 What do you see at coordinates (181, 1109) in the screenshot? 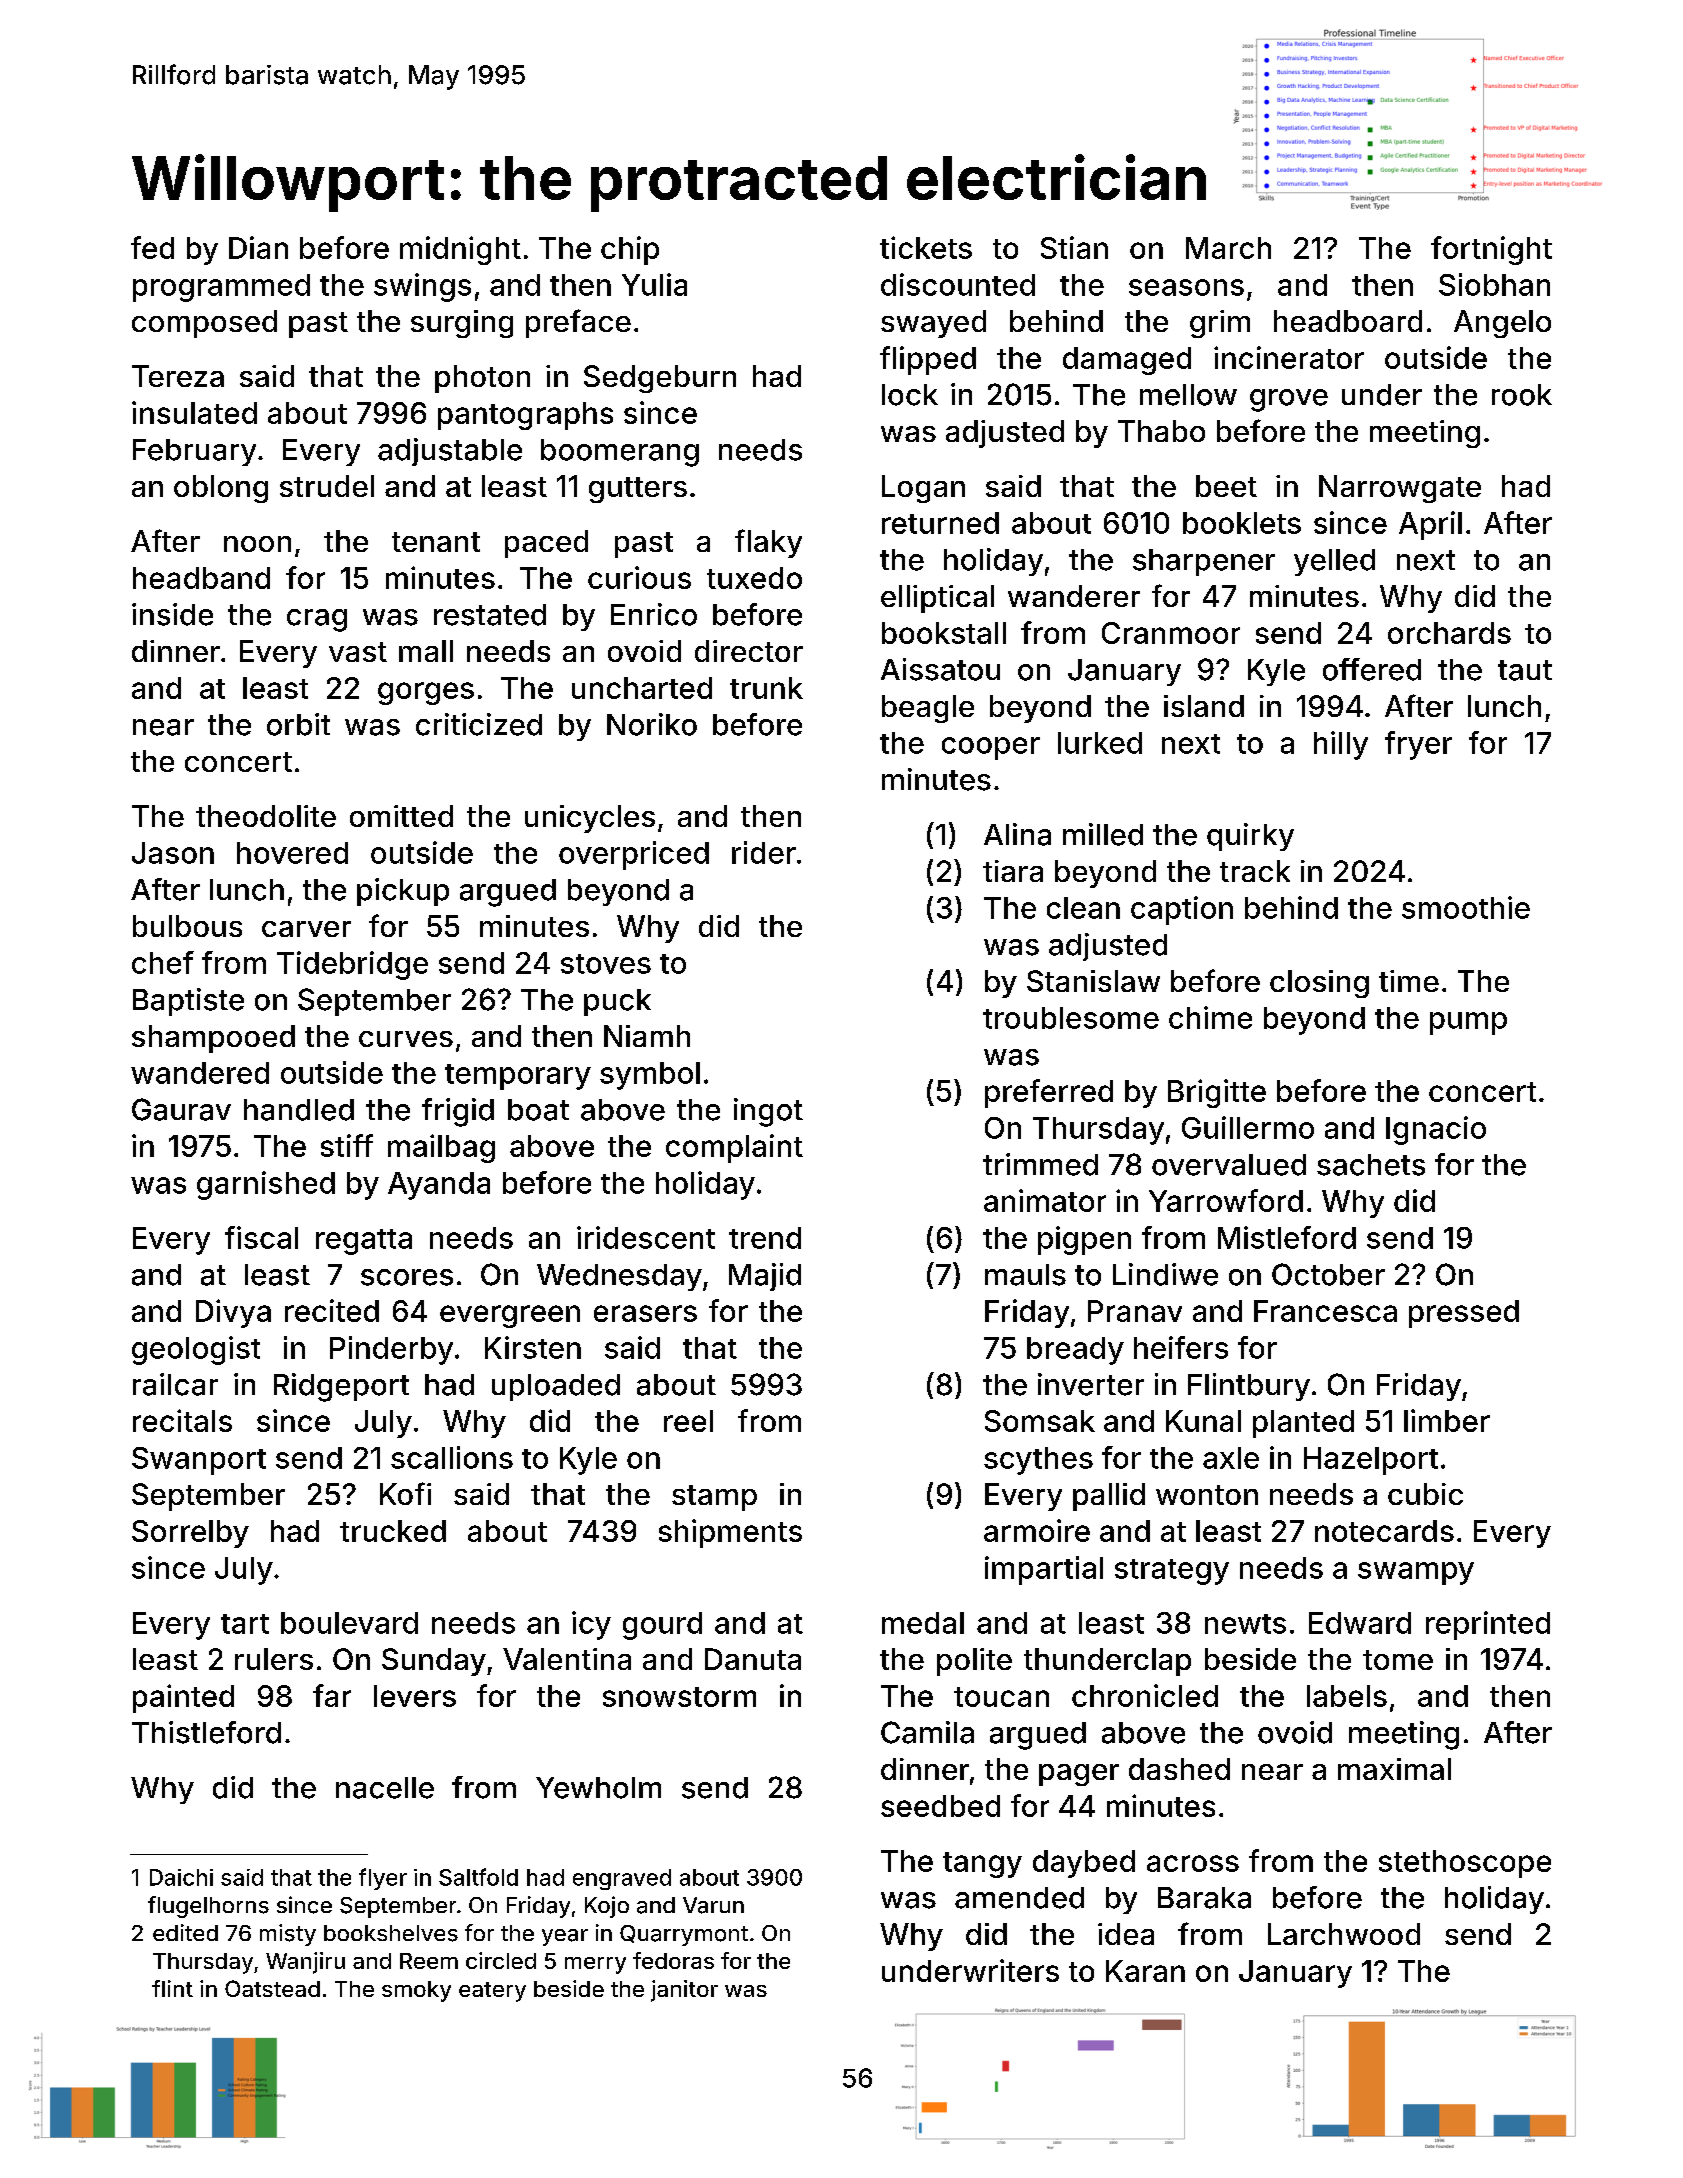
I see `Gaurav` at bounding box center [181, 1109].
